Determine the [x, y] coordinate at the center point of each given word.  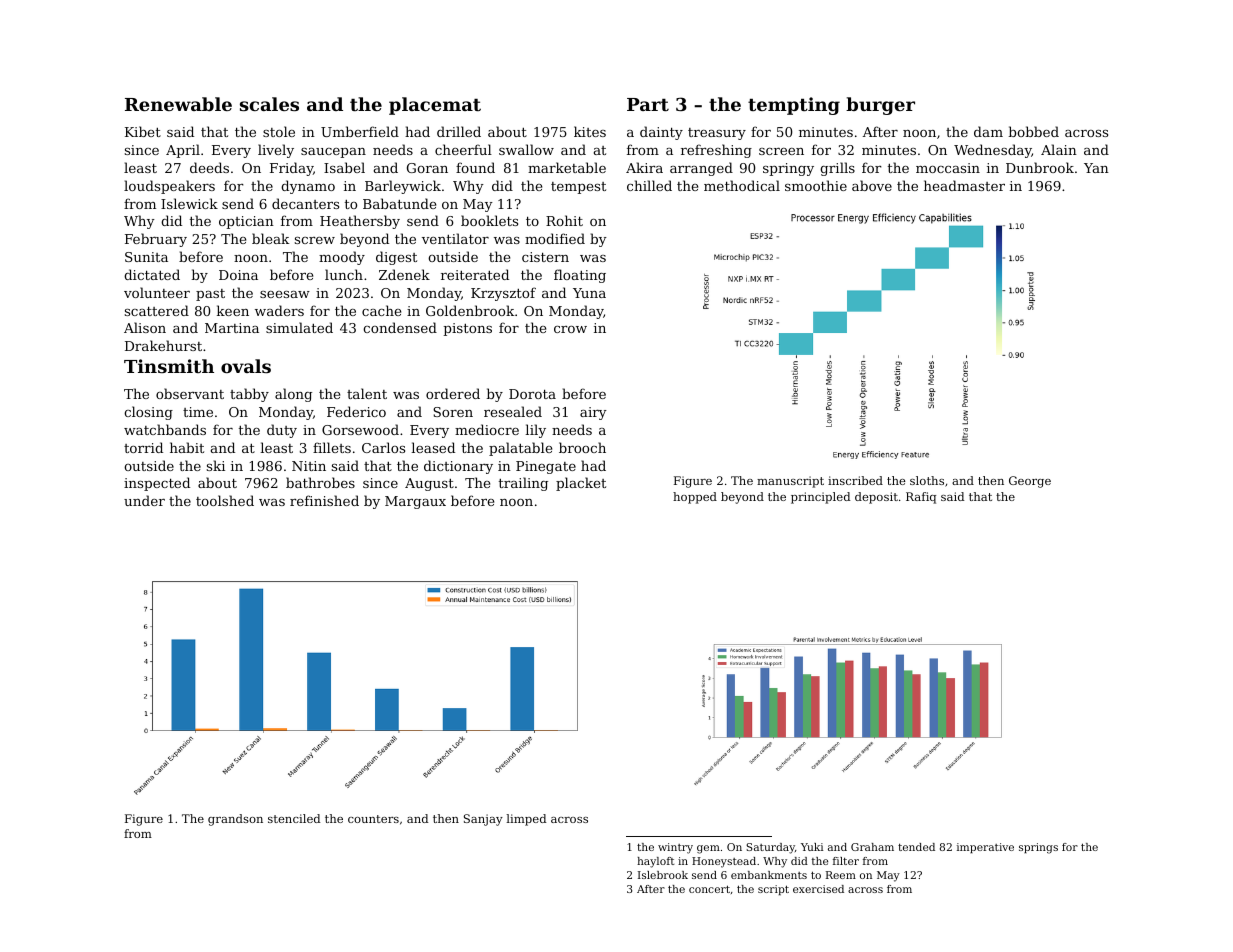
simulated [299, 327]
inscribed [855, 480]
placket [581, 484]
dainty [661, 133]
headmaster [964, 185]
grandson [235, 820]
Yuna [589, 293]
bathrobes [320, 482]
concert [709, 889]
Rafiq [921, 498]
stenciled [294, 818]
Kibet [143, 131]
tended [916, 847]
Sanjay [483, 820]
